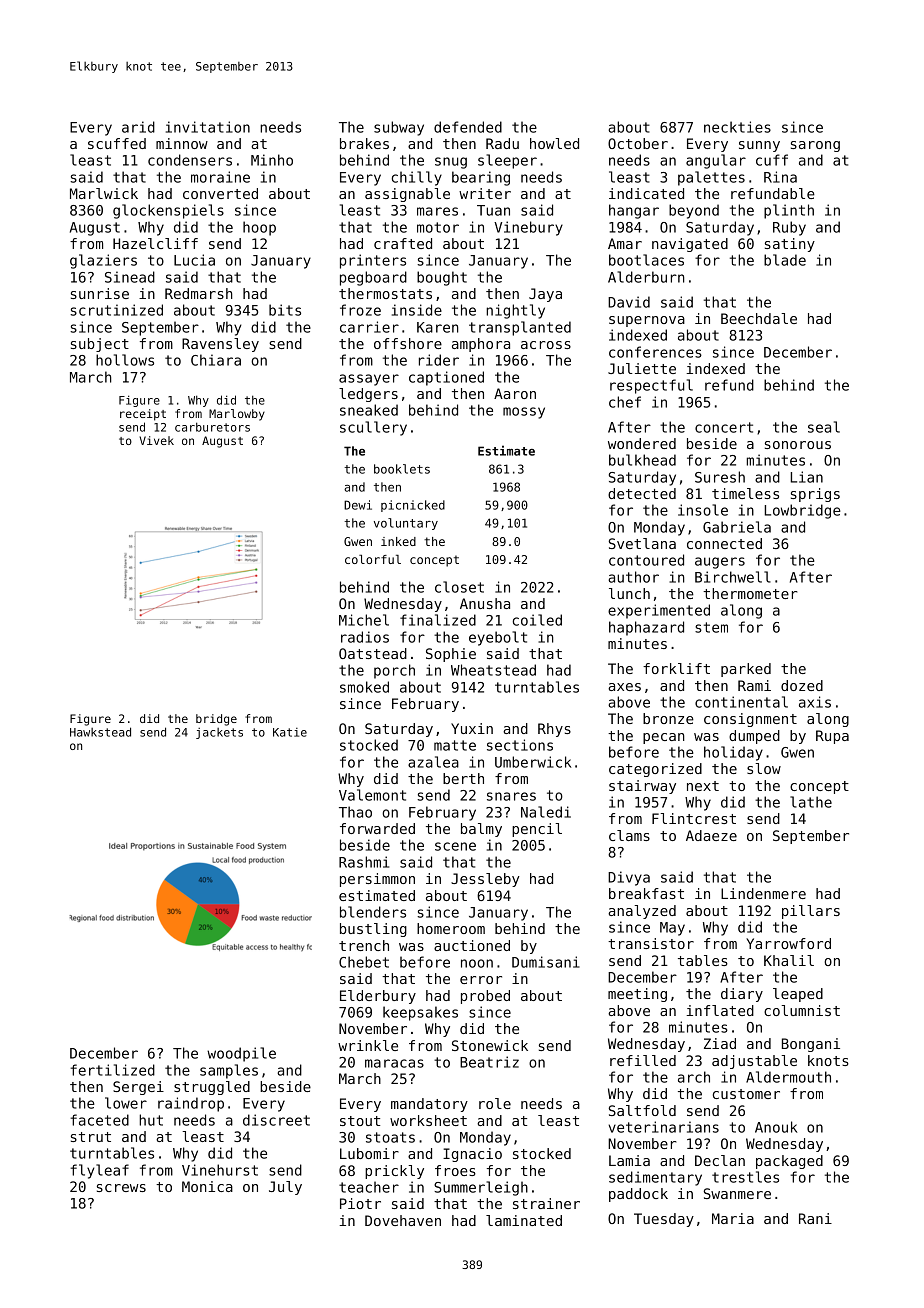 The image size is (924, 1308). I want to click on sections, so click(520, 745).
